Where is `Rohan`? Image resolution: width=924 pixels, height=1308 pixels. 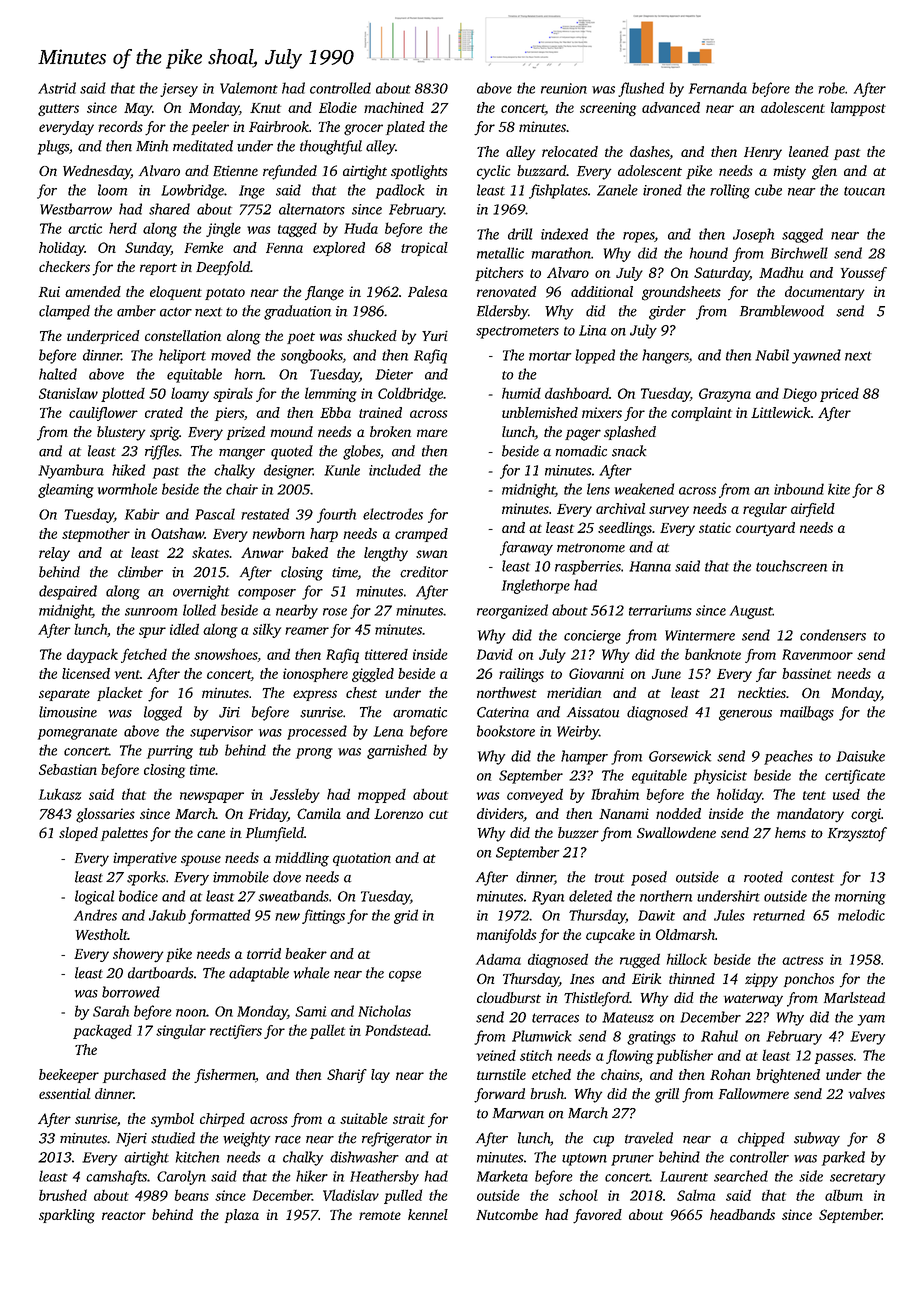 Rohan is located at coordinates (730, 1074).
